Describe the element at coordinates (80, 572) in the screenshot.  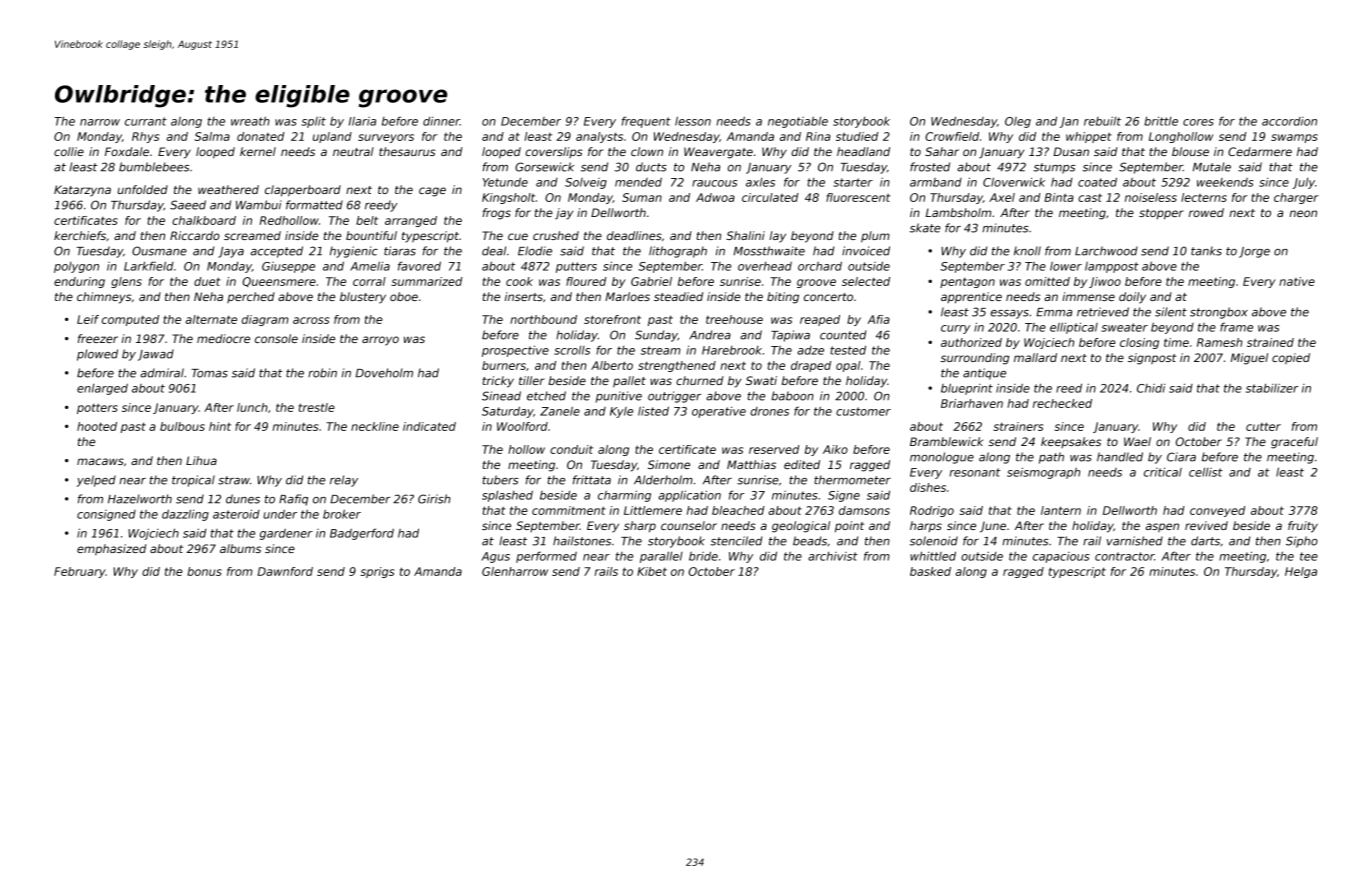
I see `February` at that location.
